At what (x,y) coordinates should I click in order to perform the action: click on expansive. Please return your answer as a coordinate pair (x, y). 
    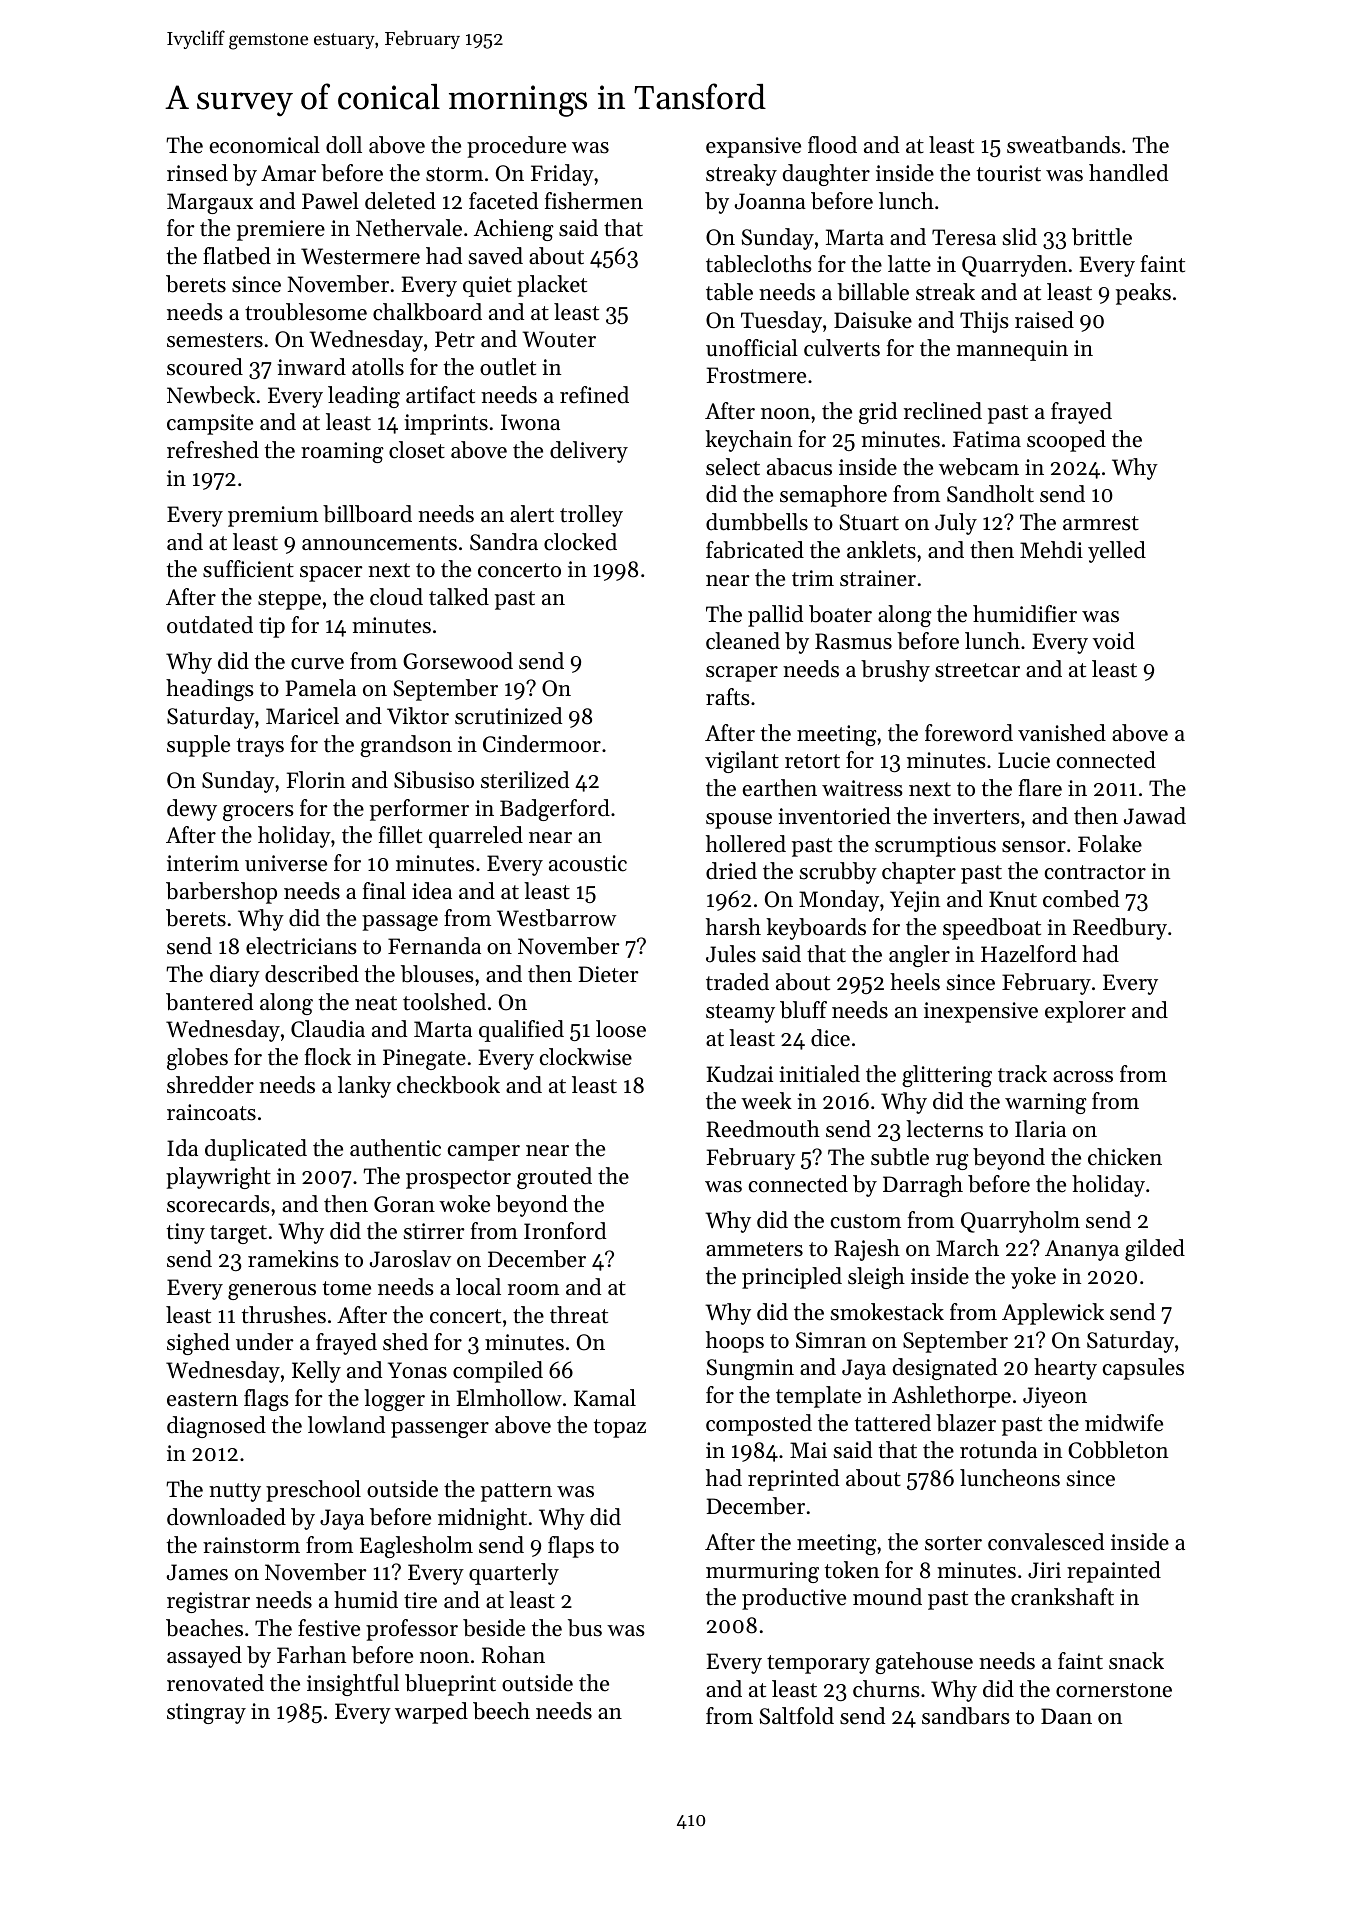
    Looking at the image, I should click on (753, 147).
